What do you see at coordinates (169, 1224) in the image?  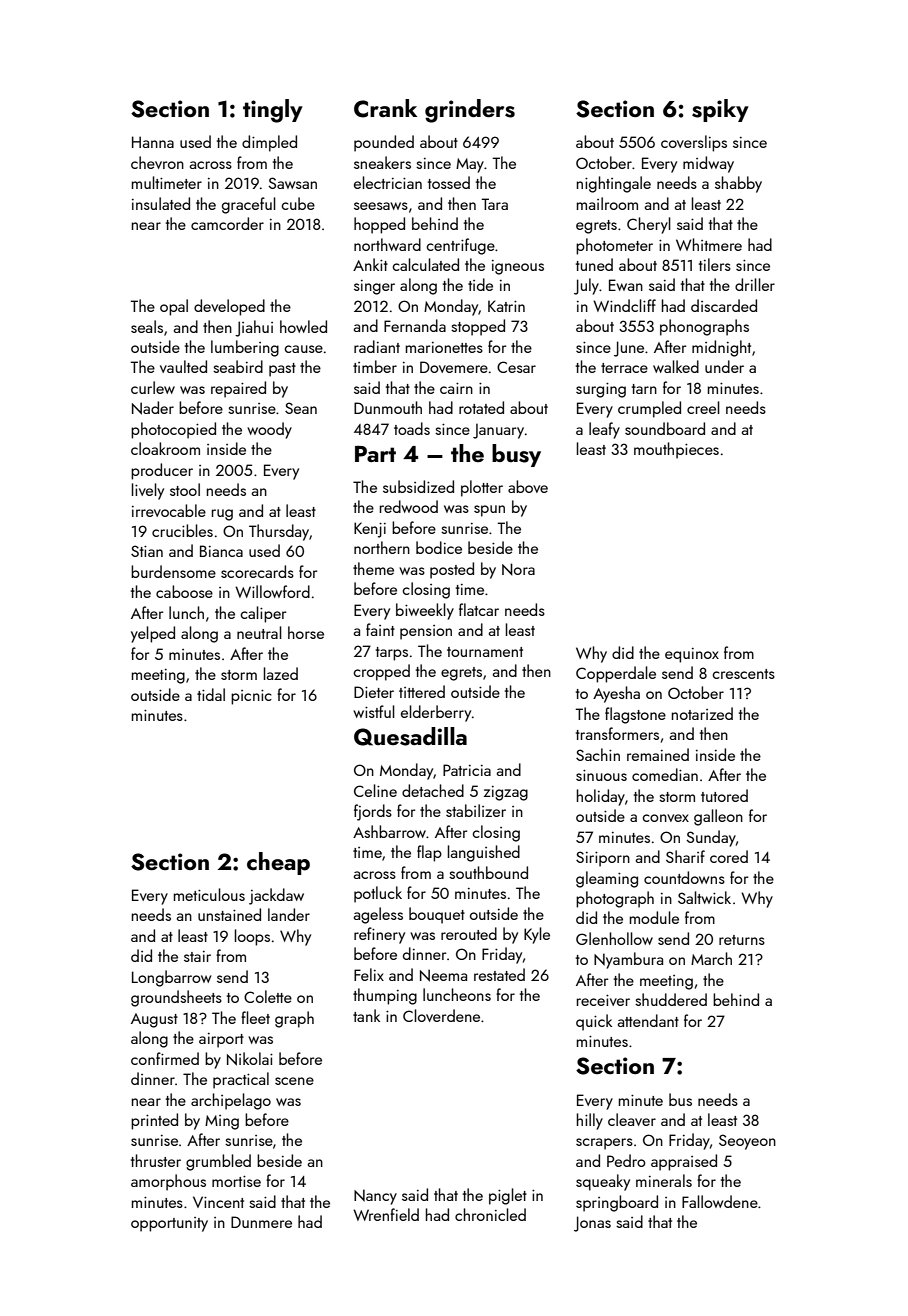 I see `opportunity` at bounding box center [169, 1224].
